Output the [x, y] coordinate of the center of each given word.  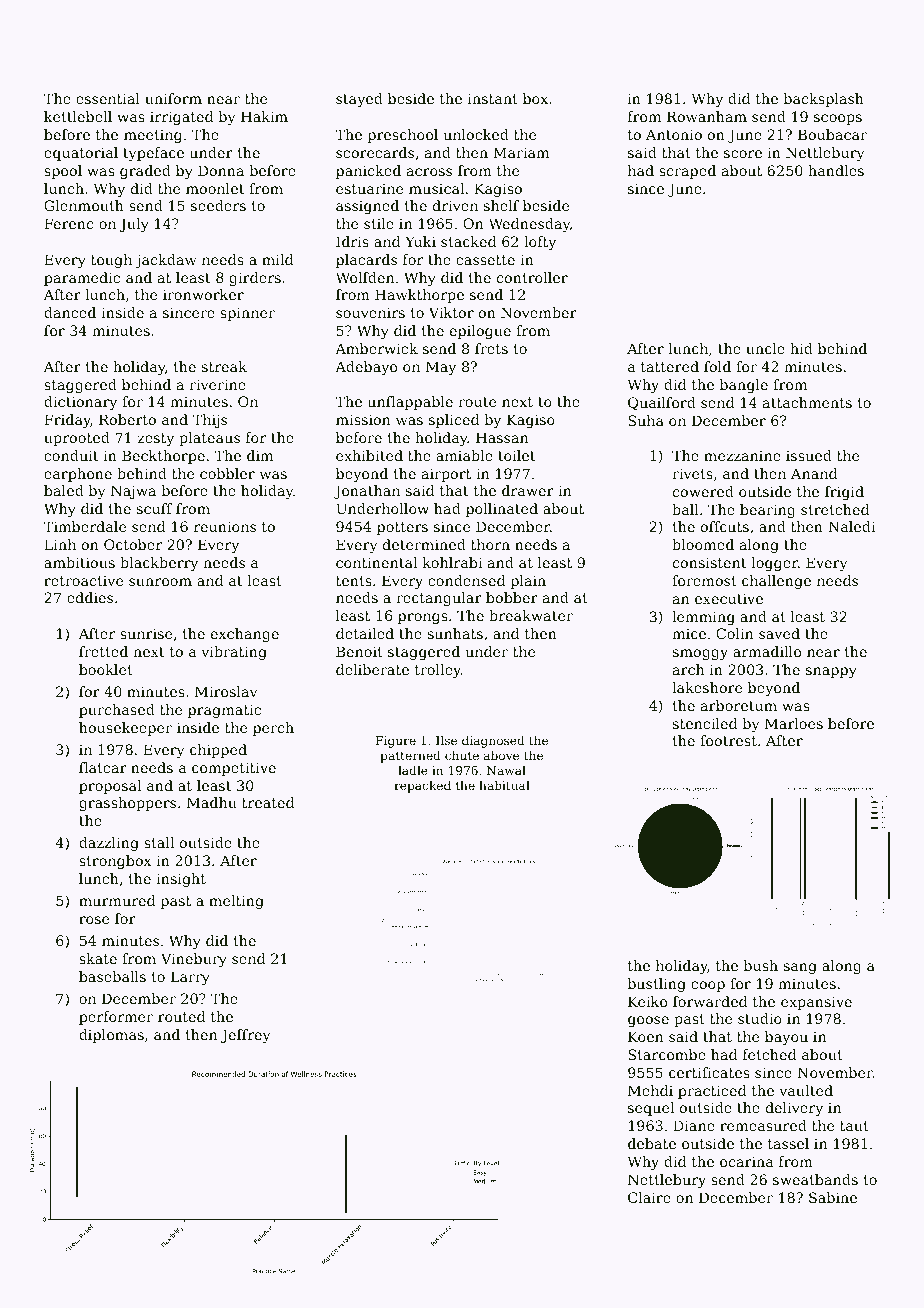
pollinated [502, 510]
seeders [218, 205]
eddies [90, 597]
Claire [649, 1197]
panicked [368, 172]
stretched [835, 509]
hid [801, 348]
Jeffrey [246, 1036]
